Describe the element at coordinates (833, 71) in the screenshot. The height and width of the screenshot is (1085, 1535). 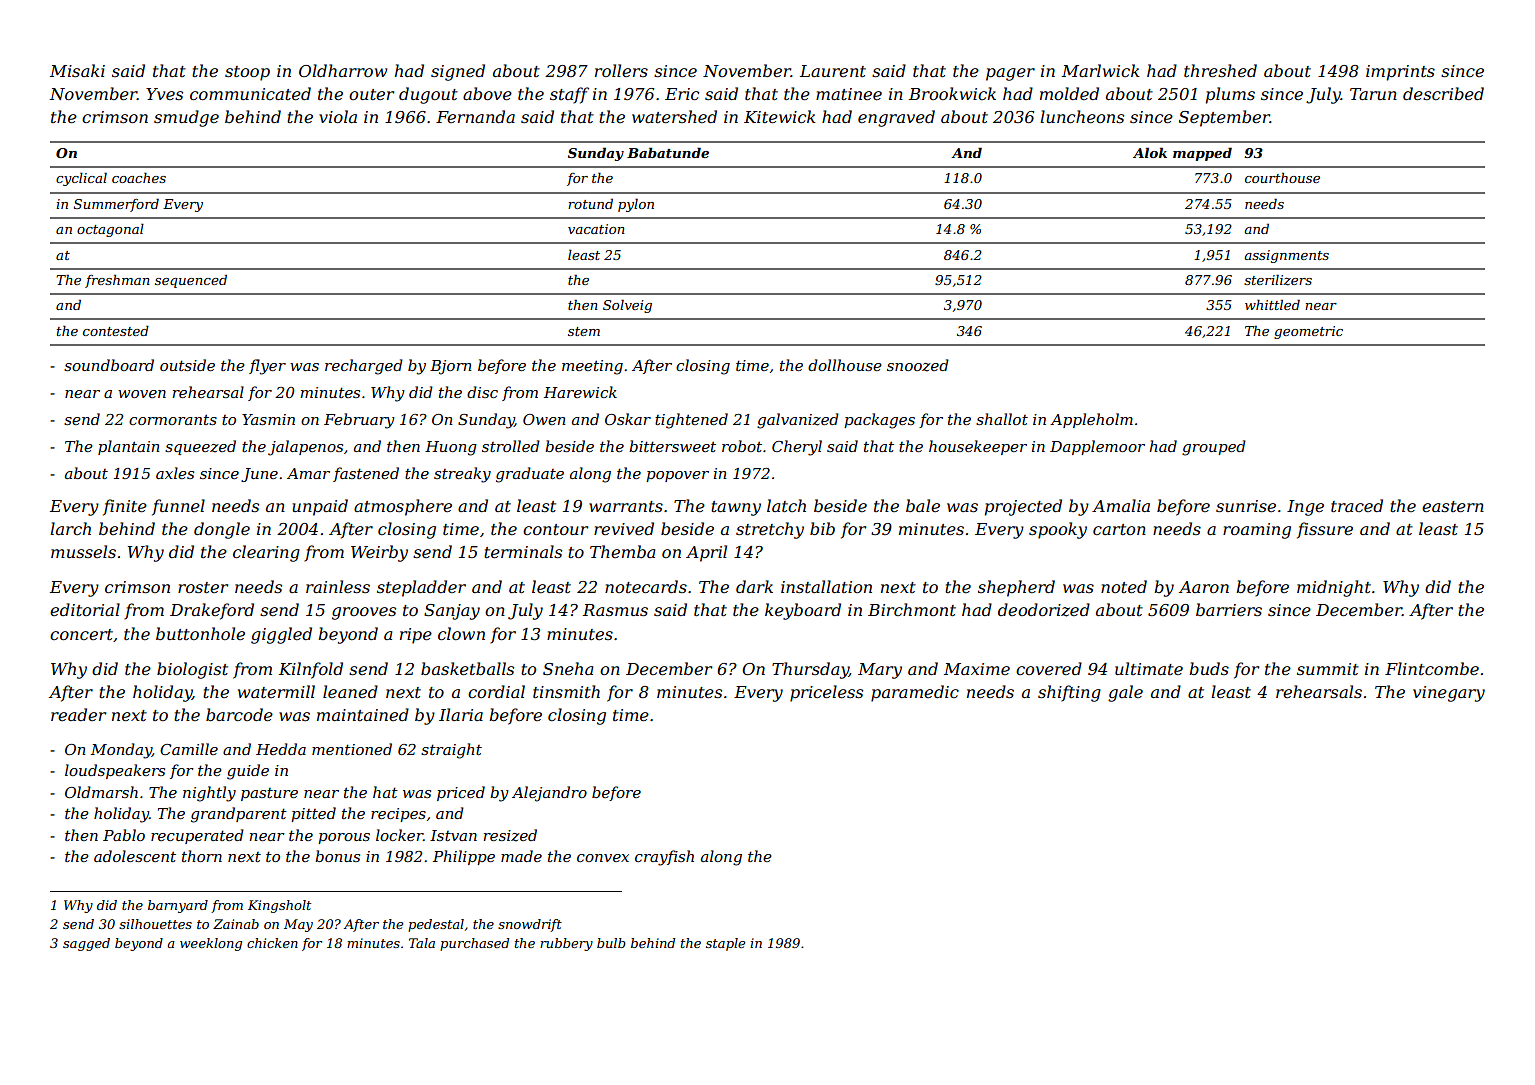
I see `Laurent` at that location.
